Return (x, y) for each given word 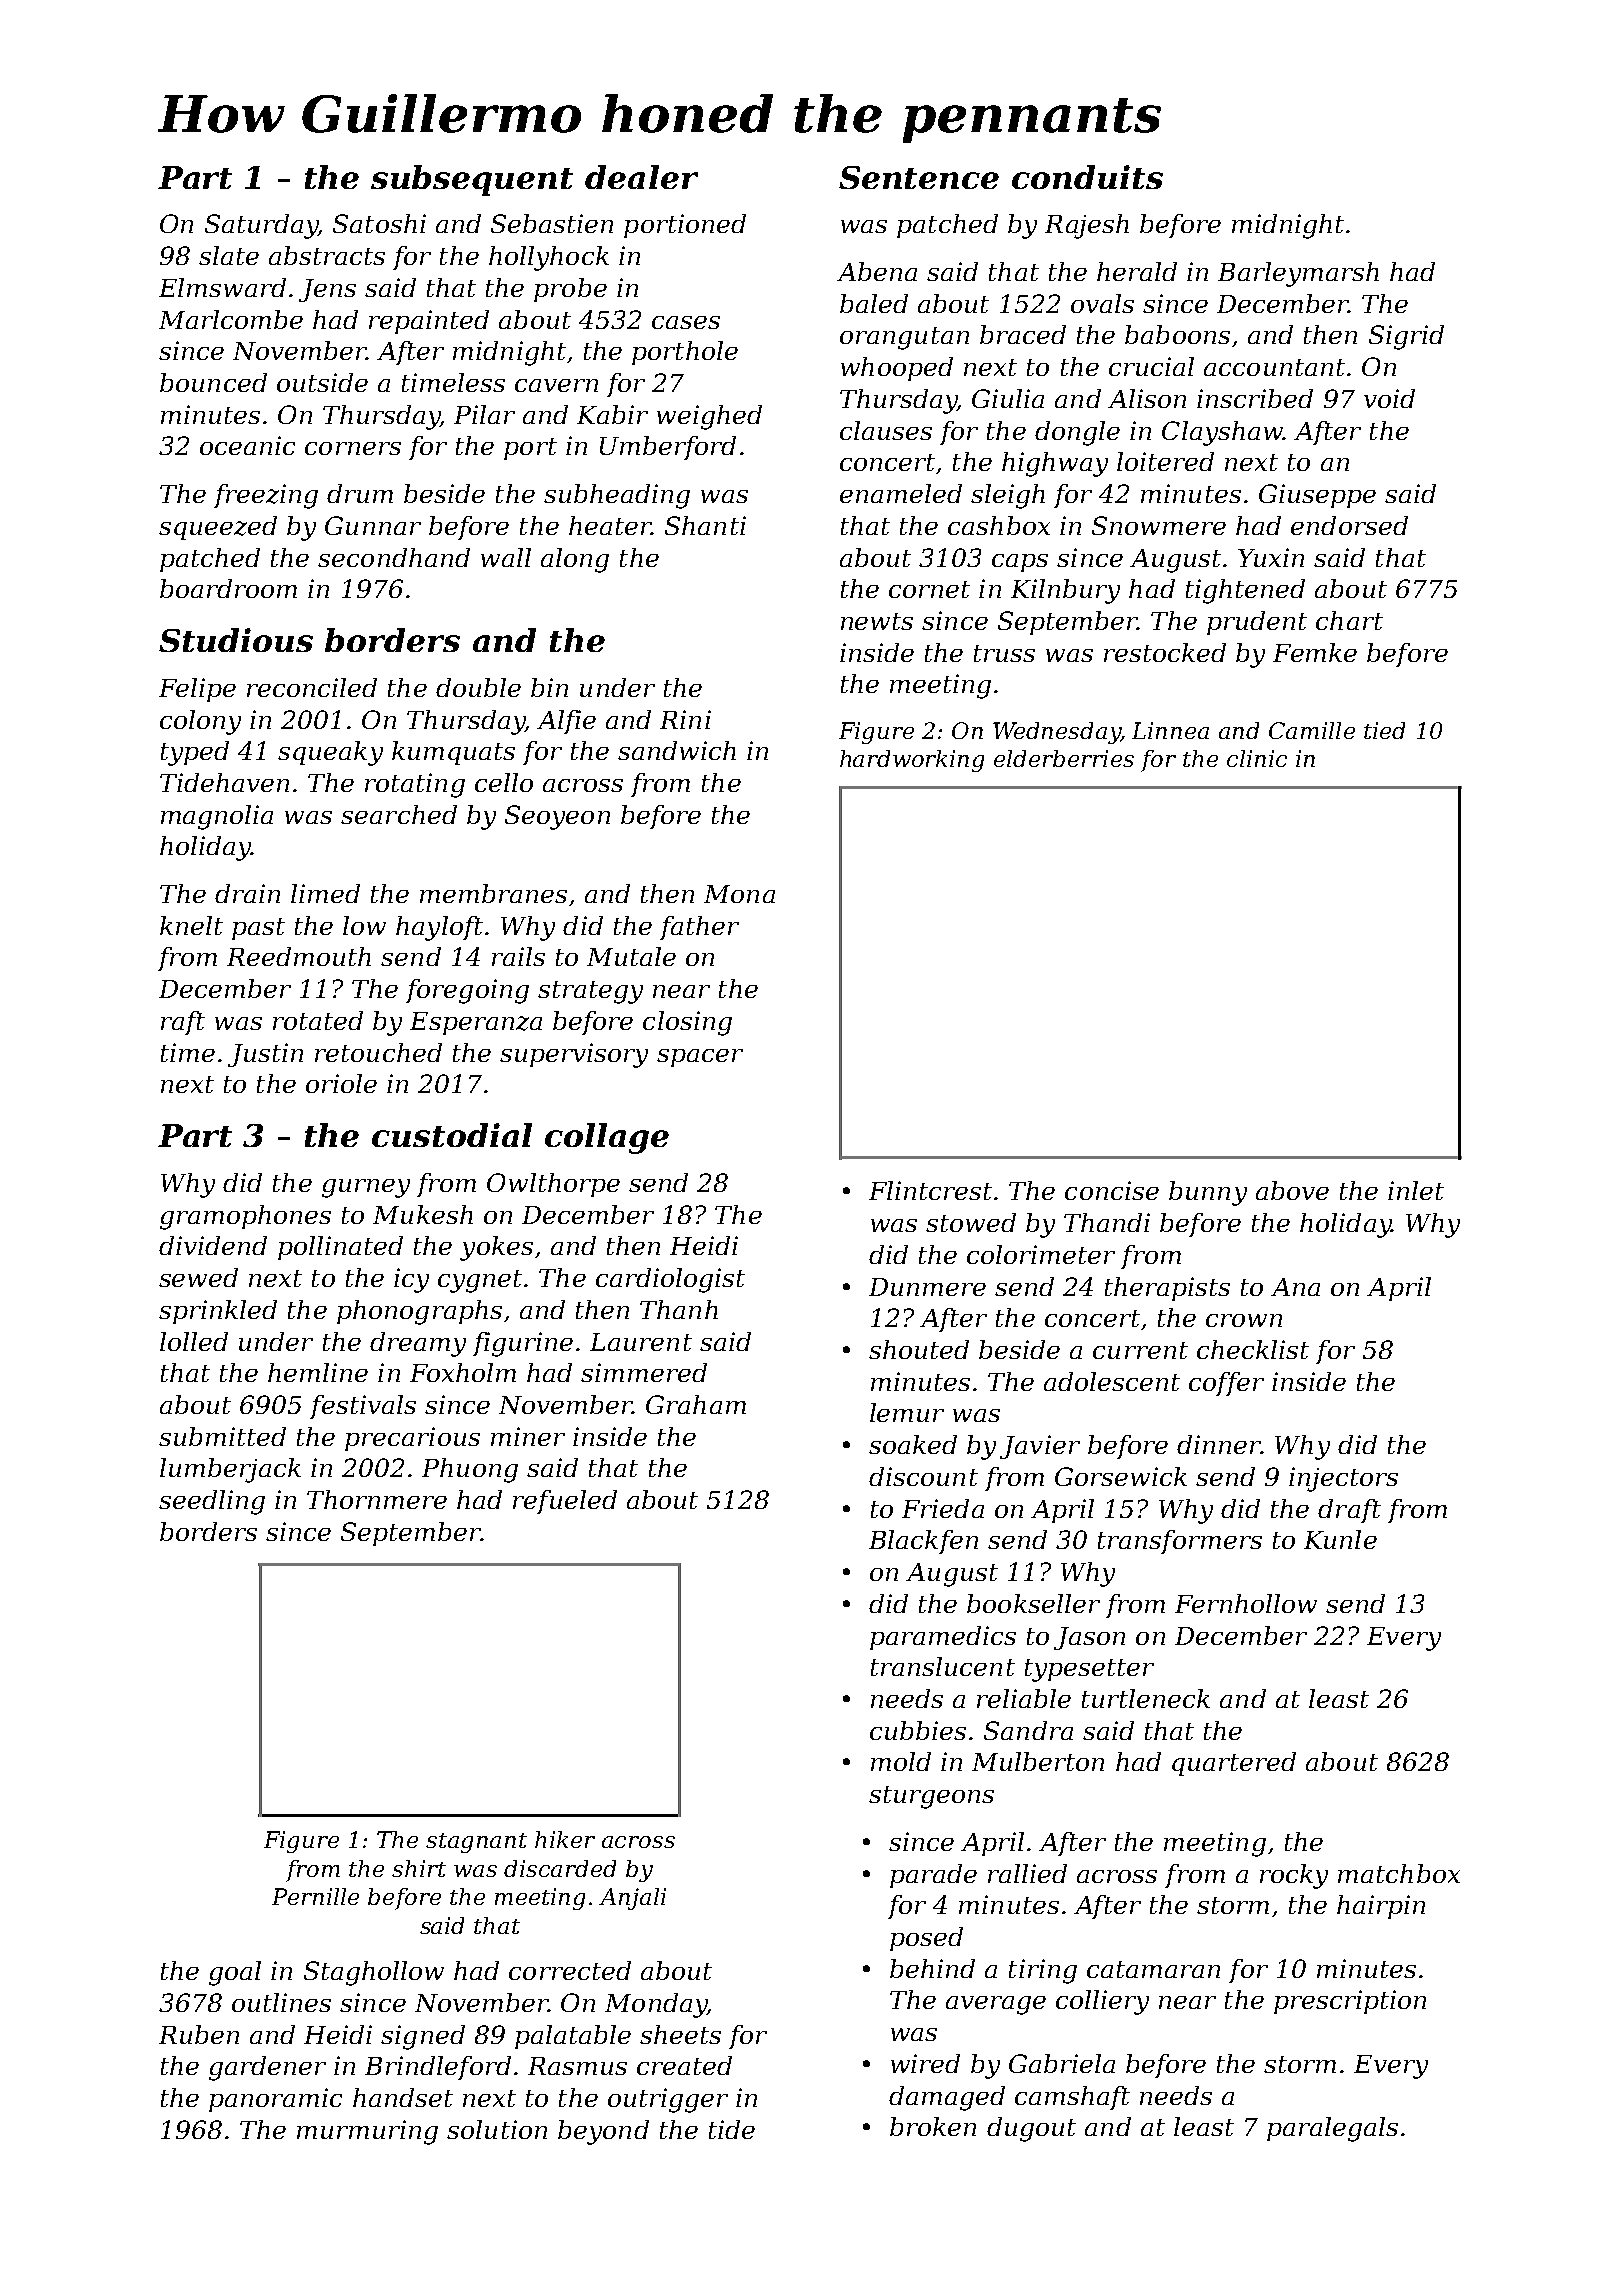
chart (1349, 620)
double (478, 687)
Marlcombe (231, 319)
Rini (685, 719)
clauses (886, 430)
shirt (419, 1868)
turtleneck (1146, 1698)
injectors (1343, 1479)
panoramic (275, 2100)
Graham (696, 1404)
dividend (213, 1245)
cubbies (918, 1730)
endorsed (1349, 525)
